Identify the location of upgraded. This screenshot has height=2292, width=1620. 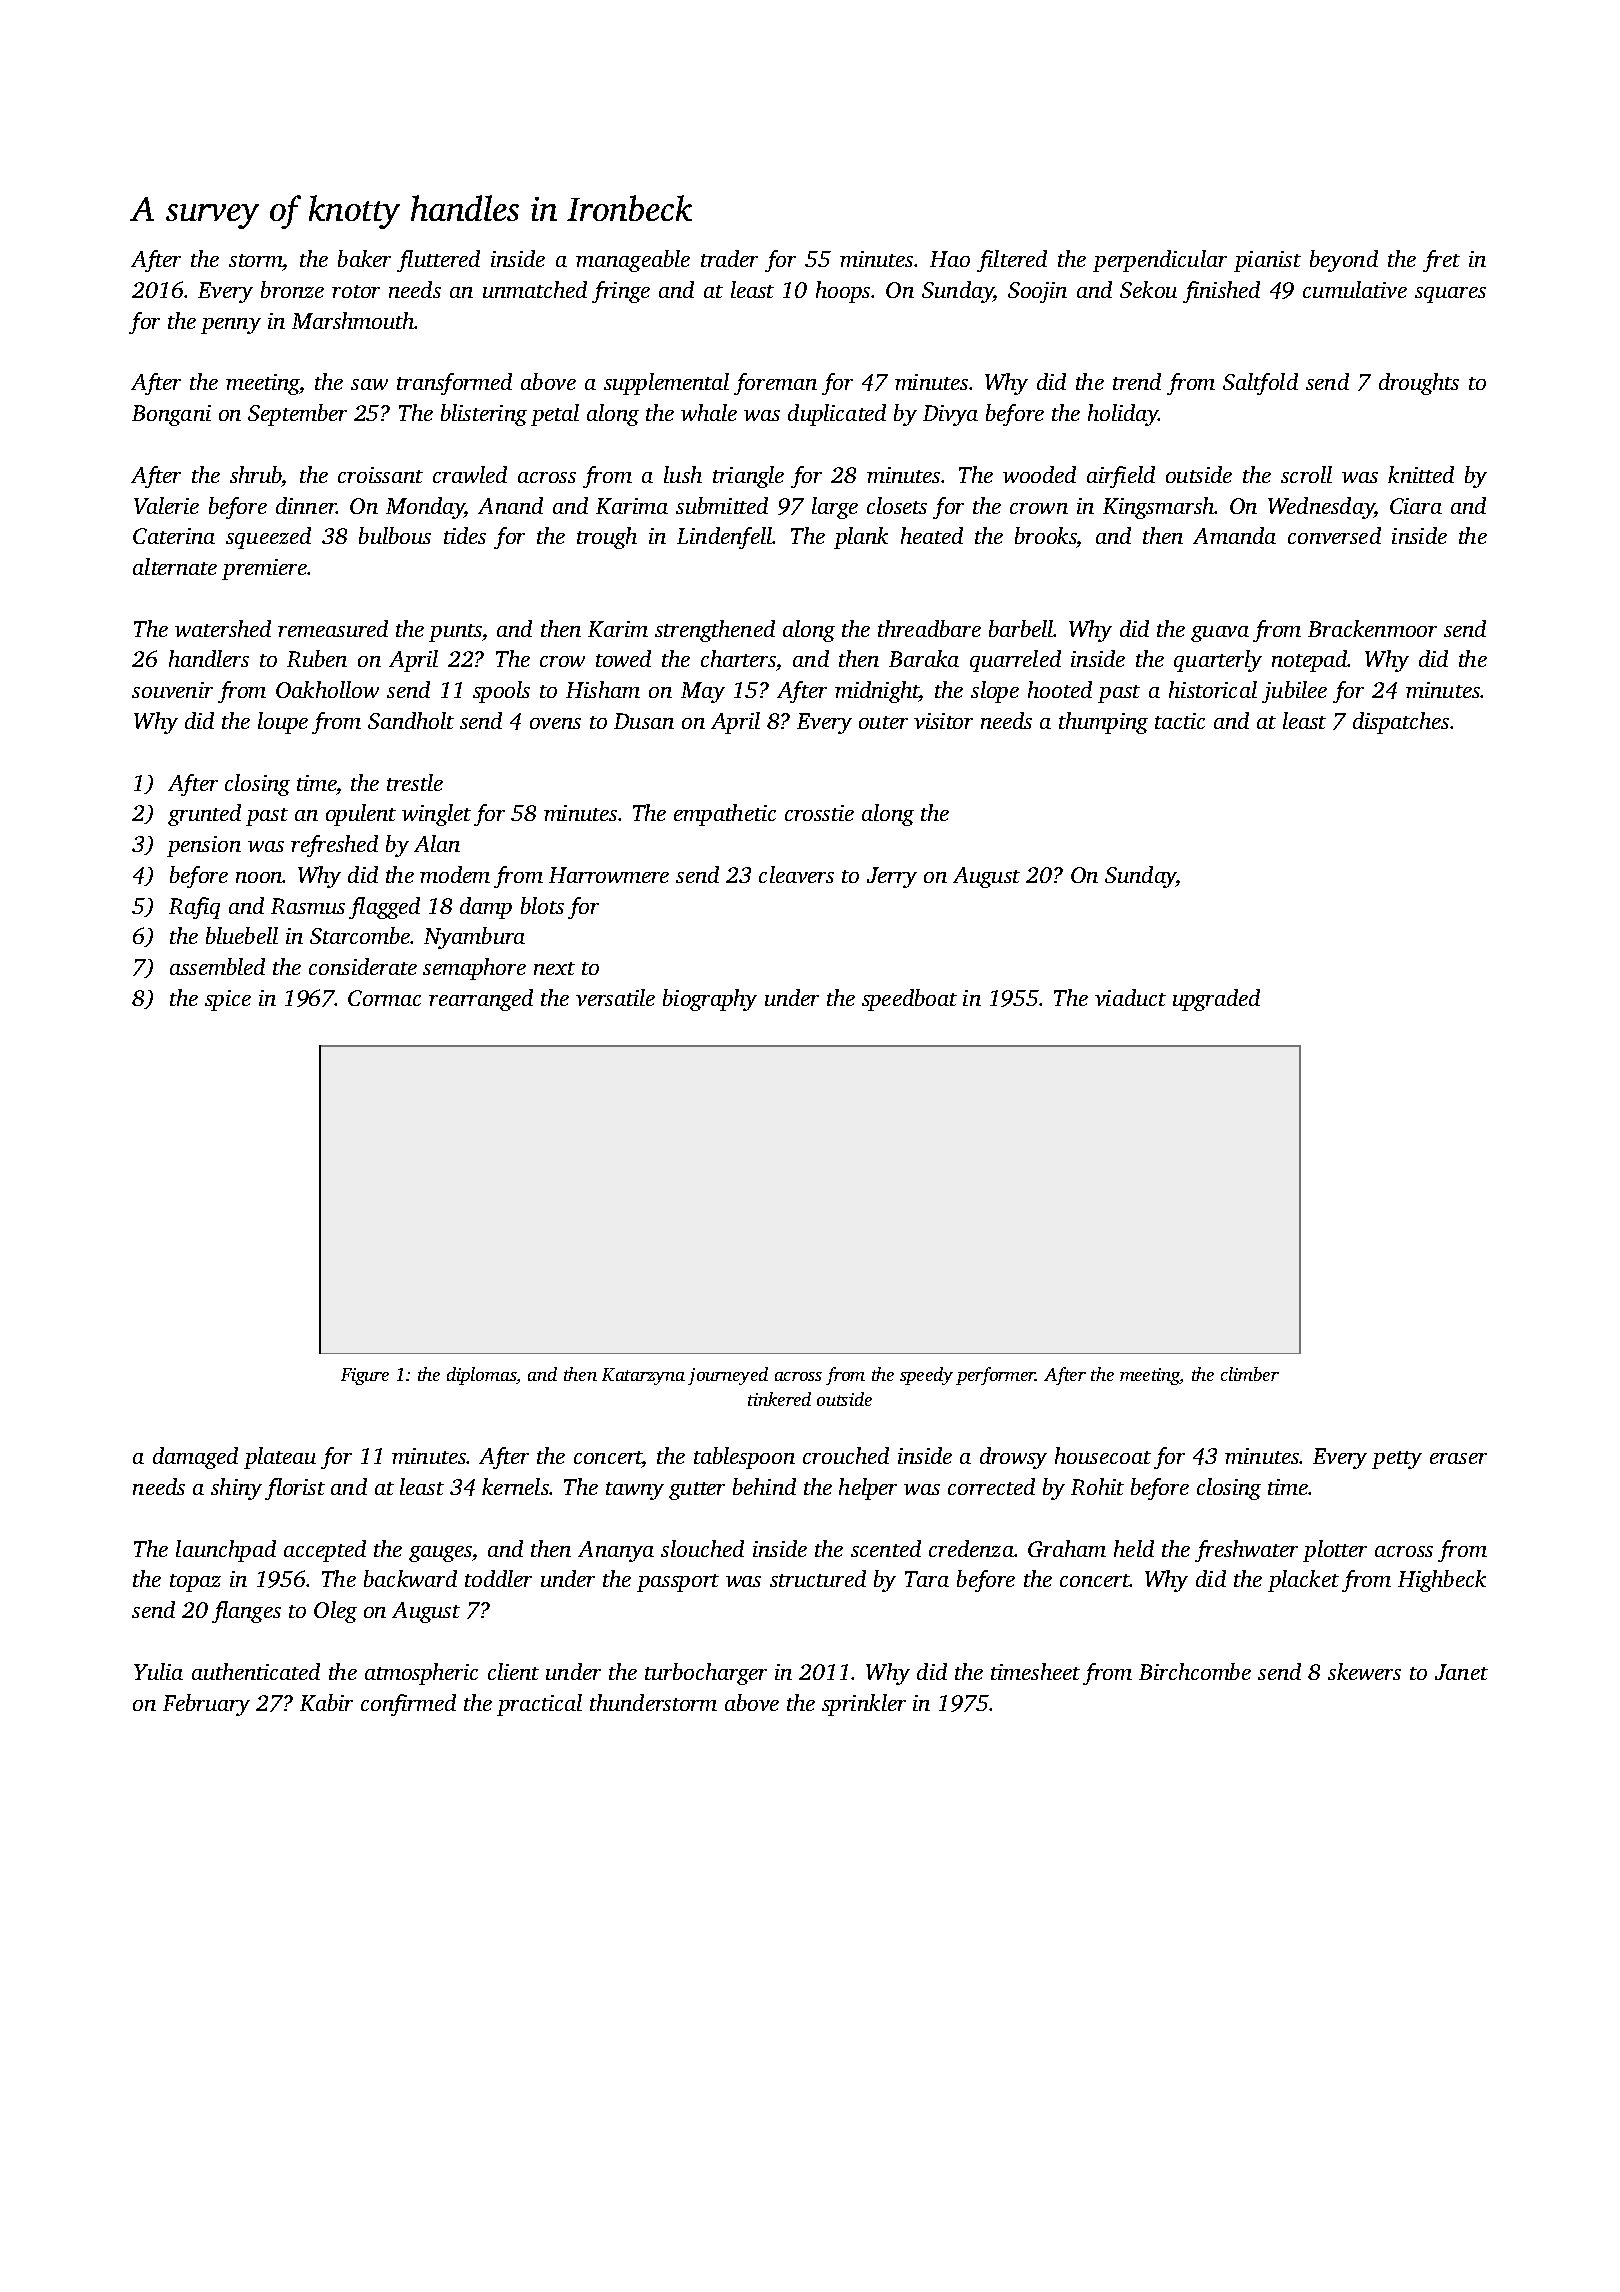
(1216, 1000).
